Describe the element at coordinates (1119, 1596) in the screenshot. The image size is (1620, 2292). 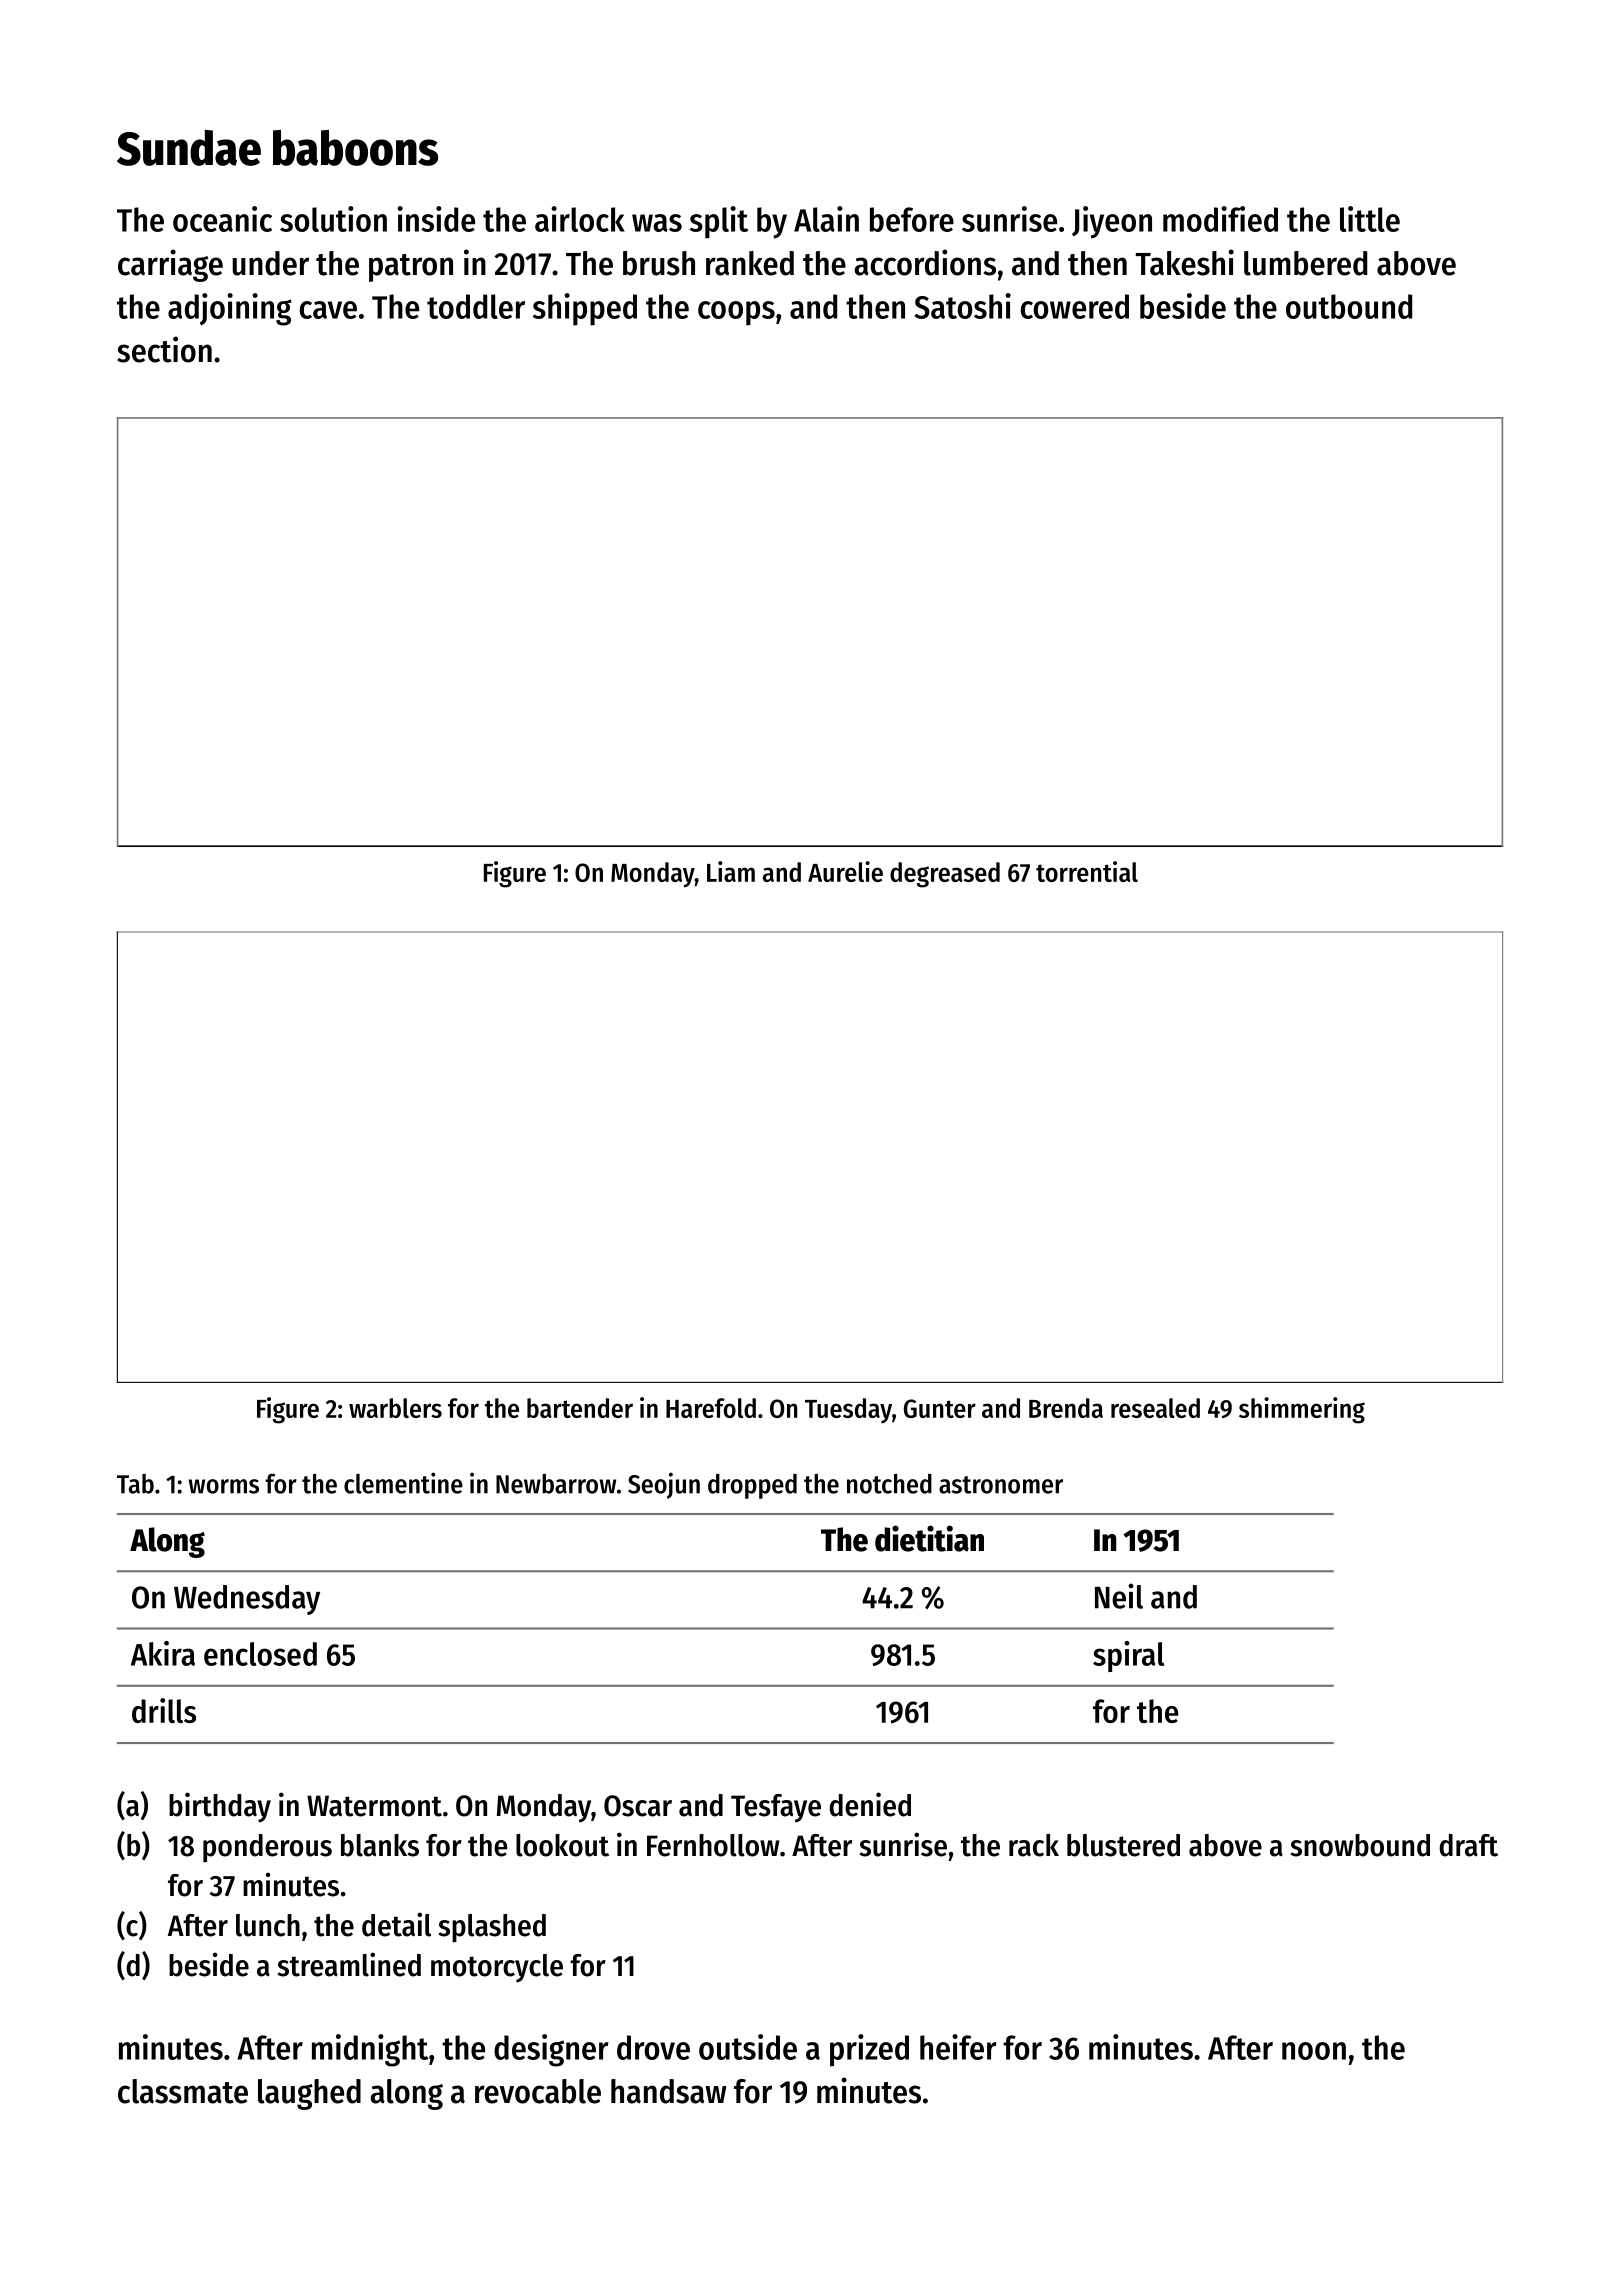
I see `Neil` at that location.
